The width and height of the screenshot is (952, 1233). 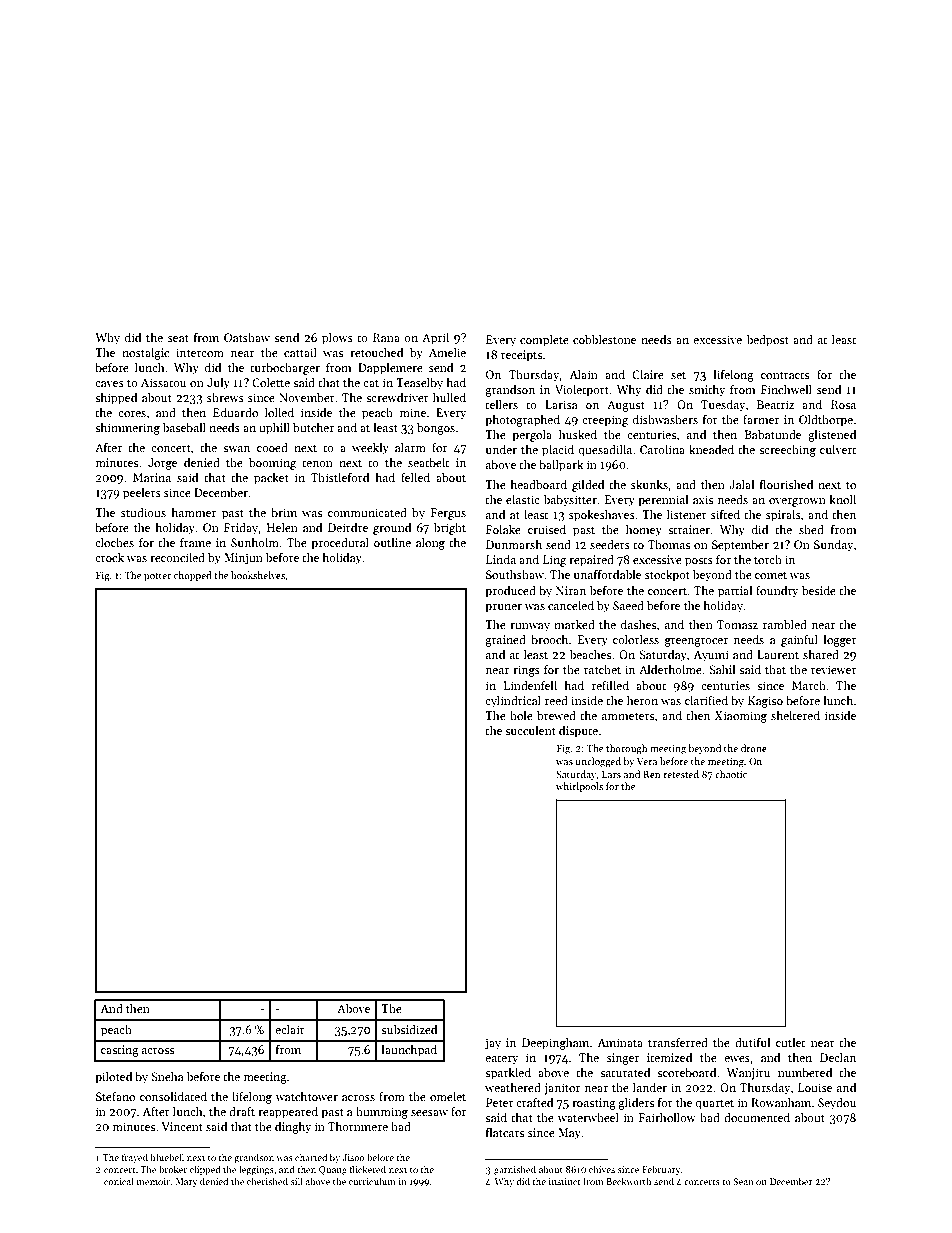 What do you see at coordinates (579, 787) in the screenshot?
I see `whirlpools` at bounding box center [579, 787].
